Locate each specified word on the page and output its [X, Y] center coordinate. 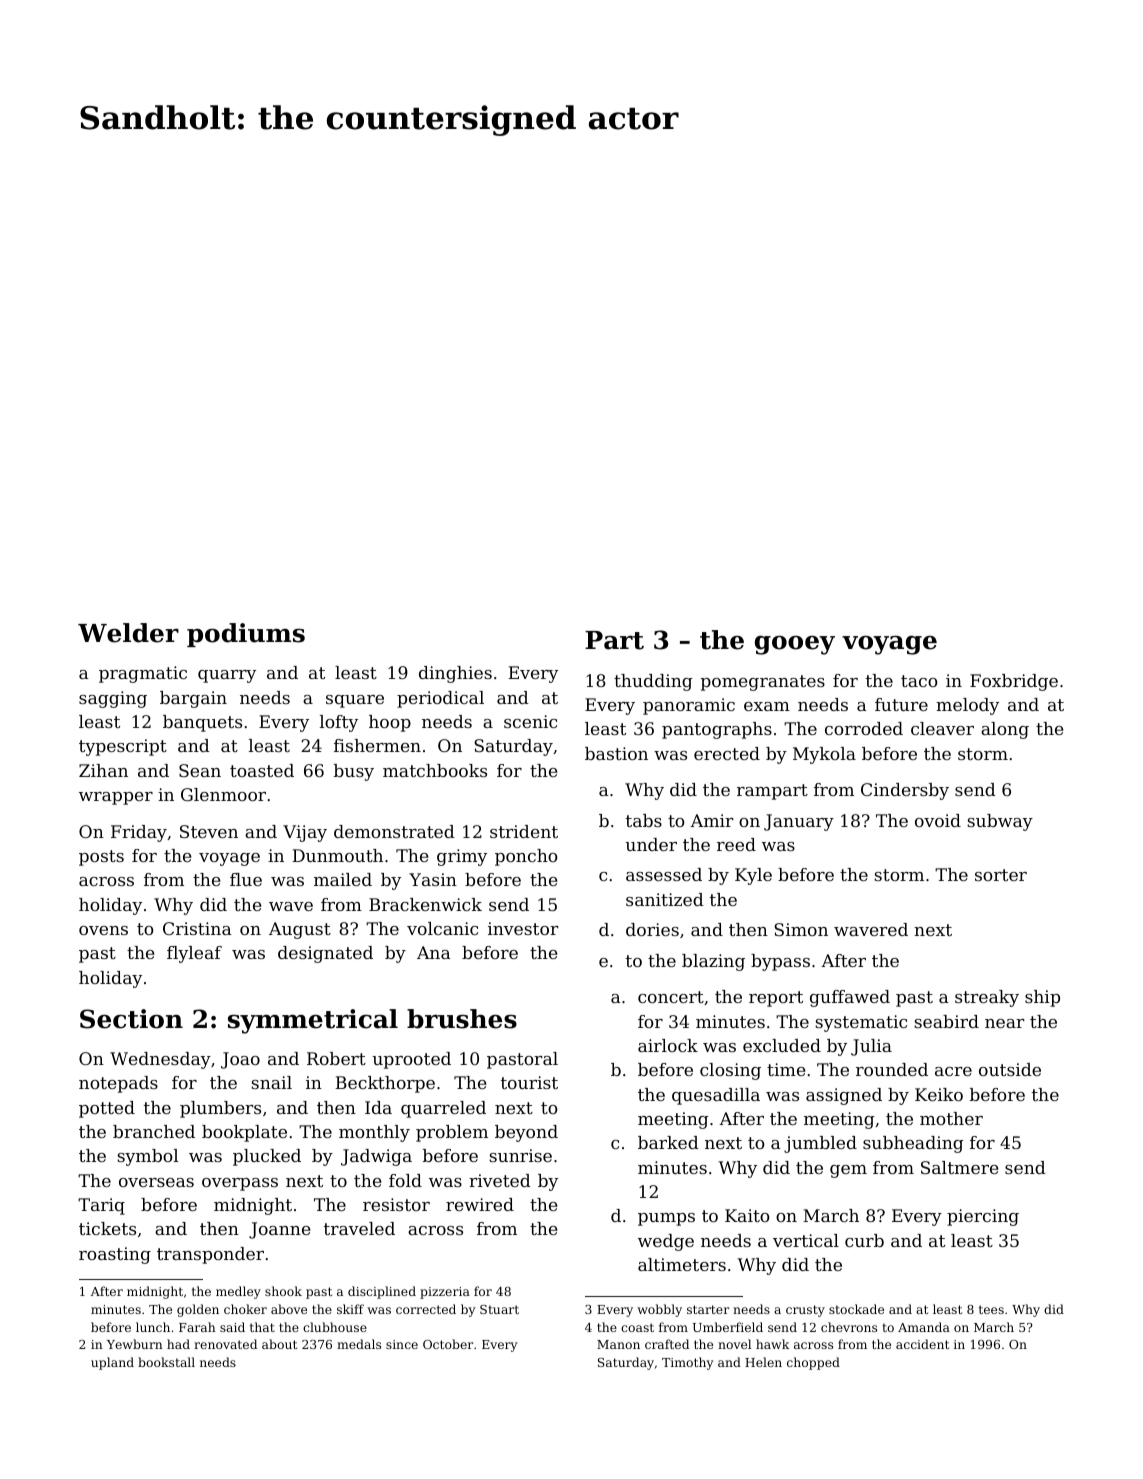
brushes [462, 1019]
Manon [618, 1344]
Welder [128, 633]
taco [919, 681]
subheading [913, 1144]
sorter [1001, 875]
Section [131, 1019]
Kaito [747, 1215]
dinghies [455, 674]
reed [736, 844]
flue [246, 879]
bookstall [166, 1362]
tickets [107, 1228]
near [1005, 1023]
